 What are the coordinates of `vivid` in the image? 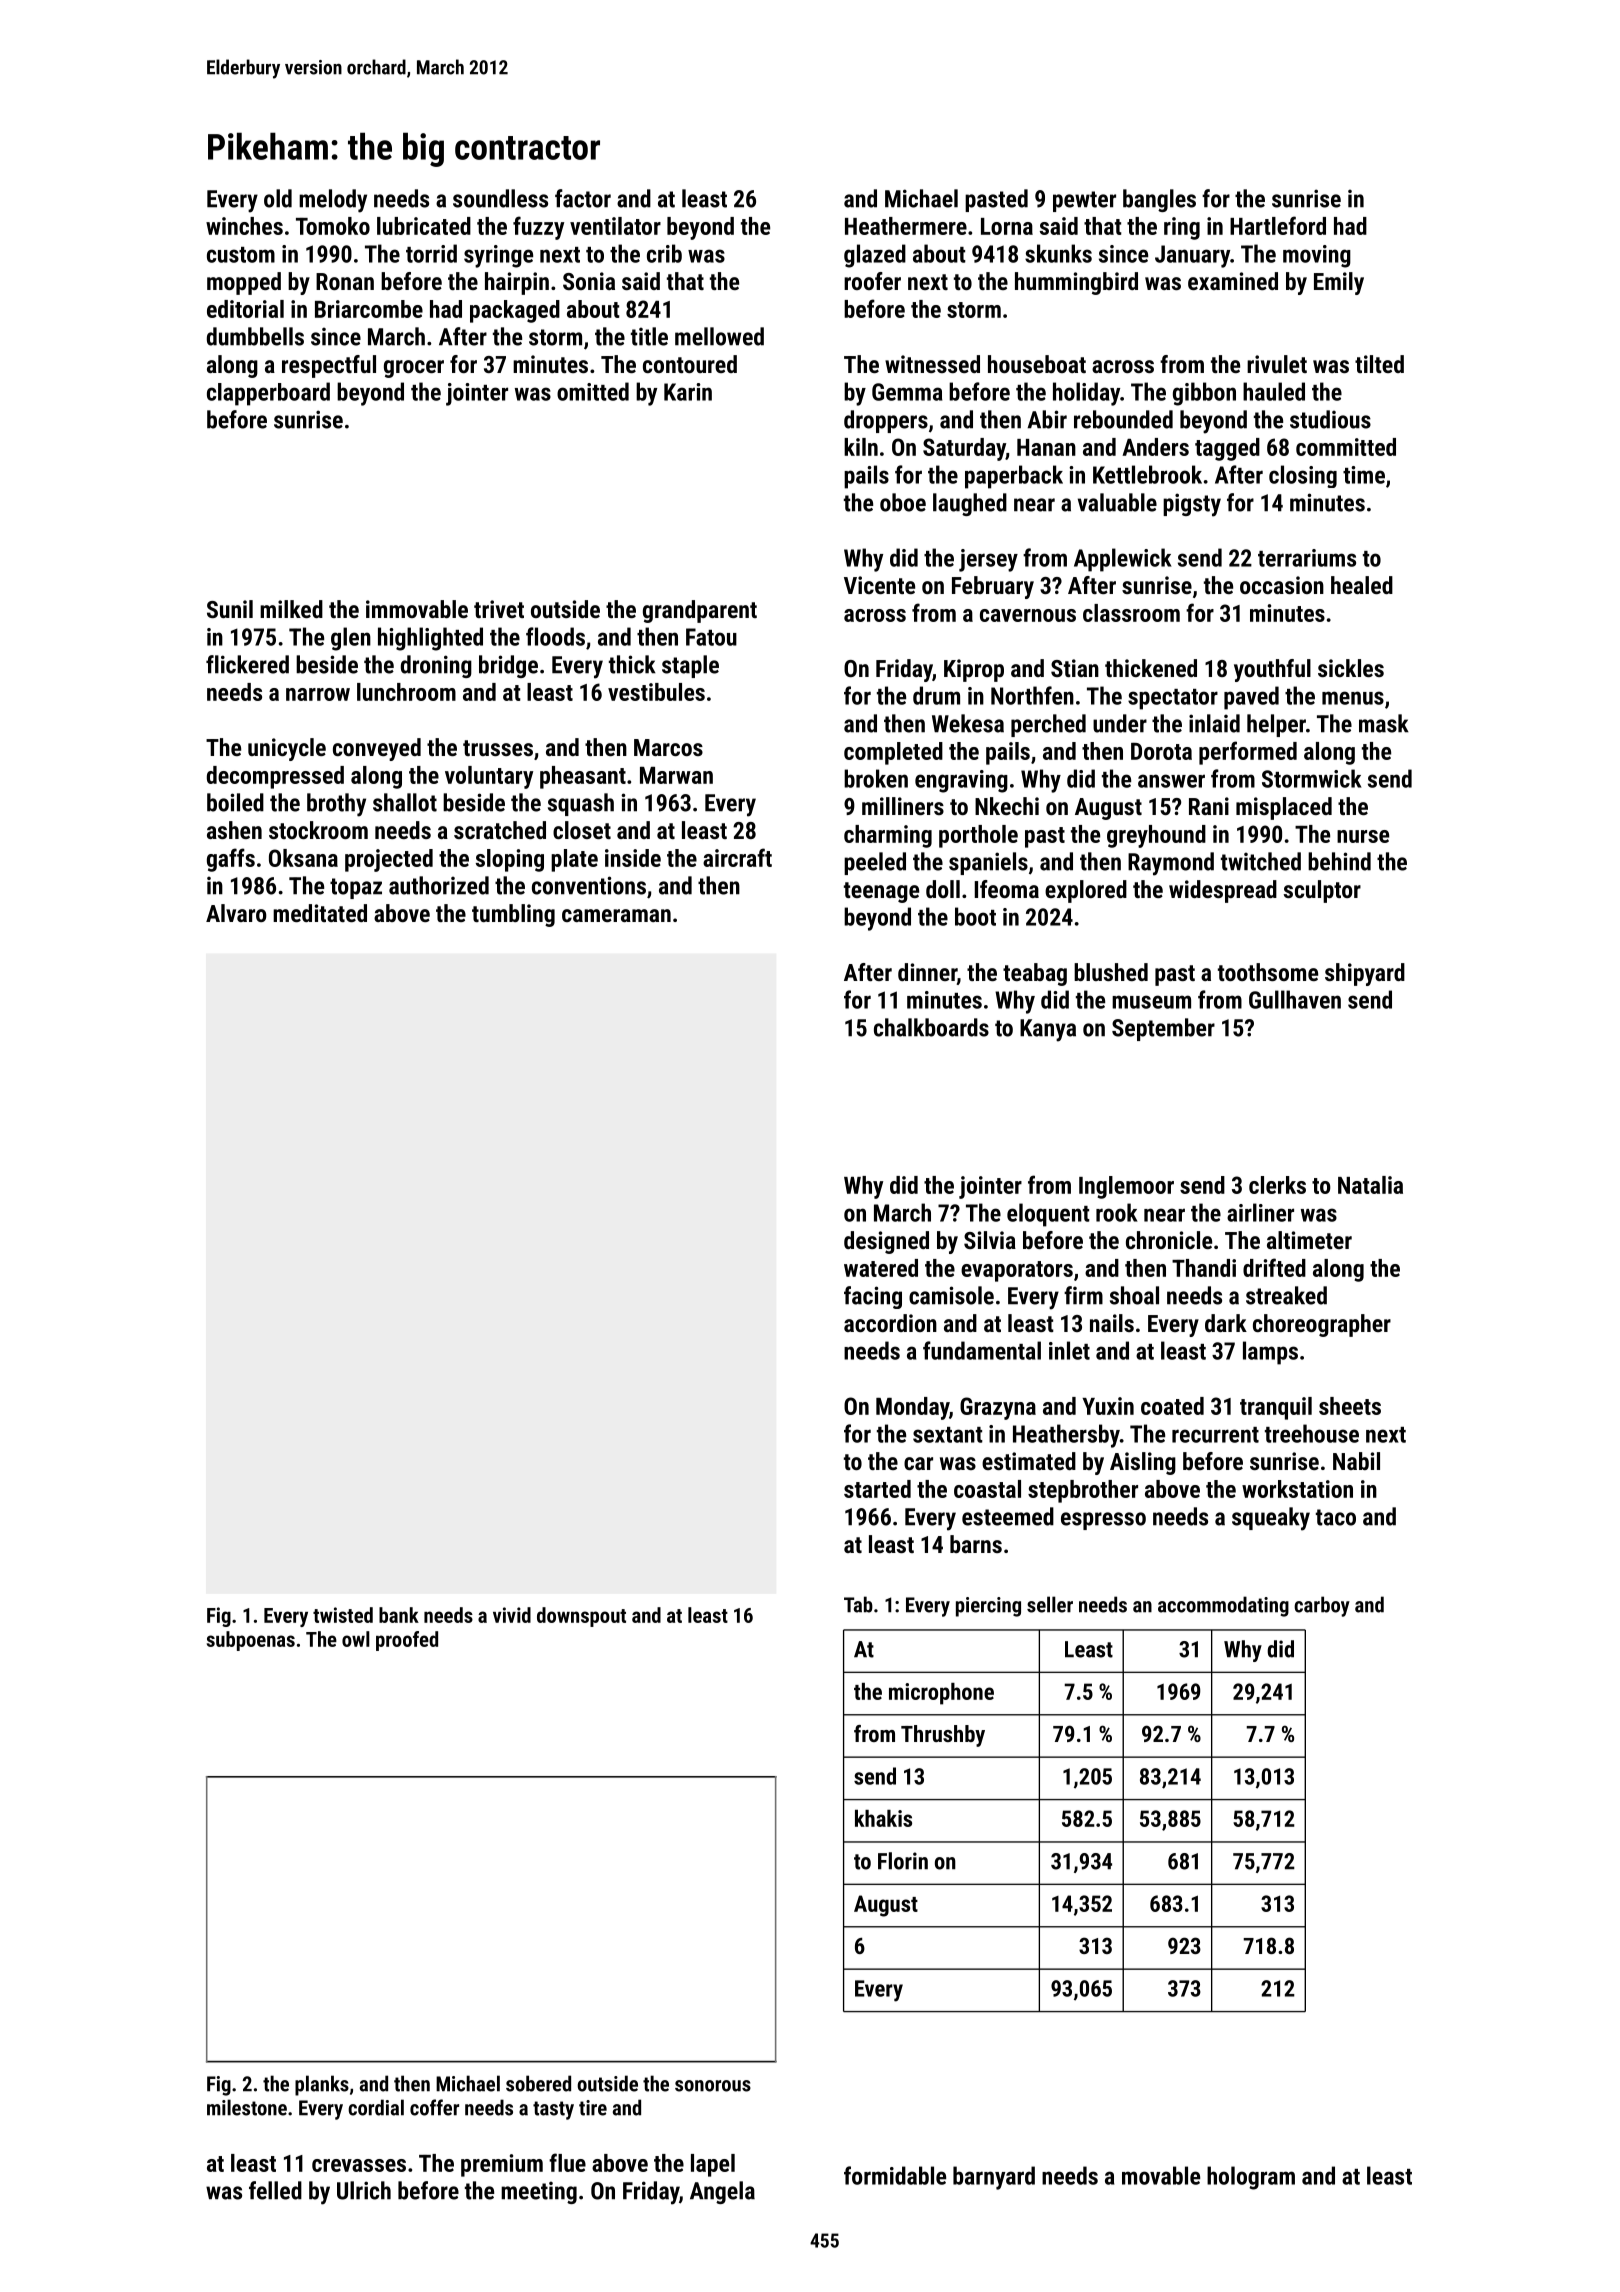 It's located at (512, 1615).
